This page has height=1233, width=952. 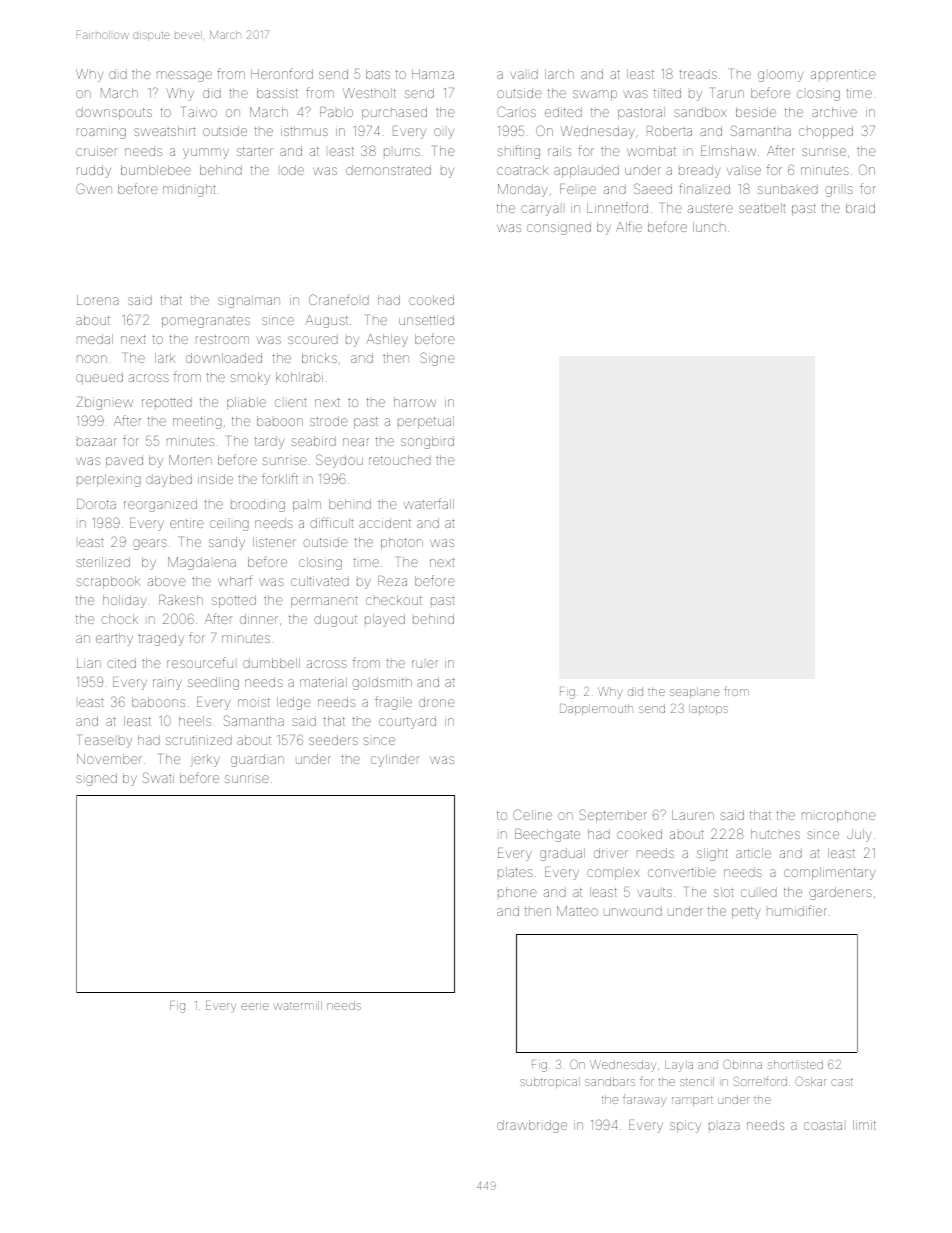 I want to click on finalized, so click(x=704, y=188).
